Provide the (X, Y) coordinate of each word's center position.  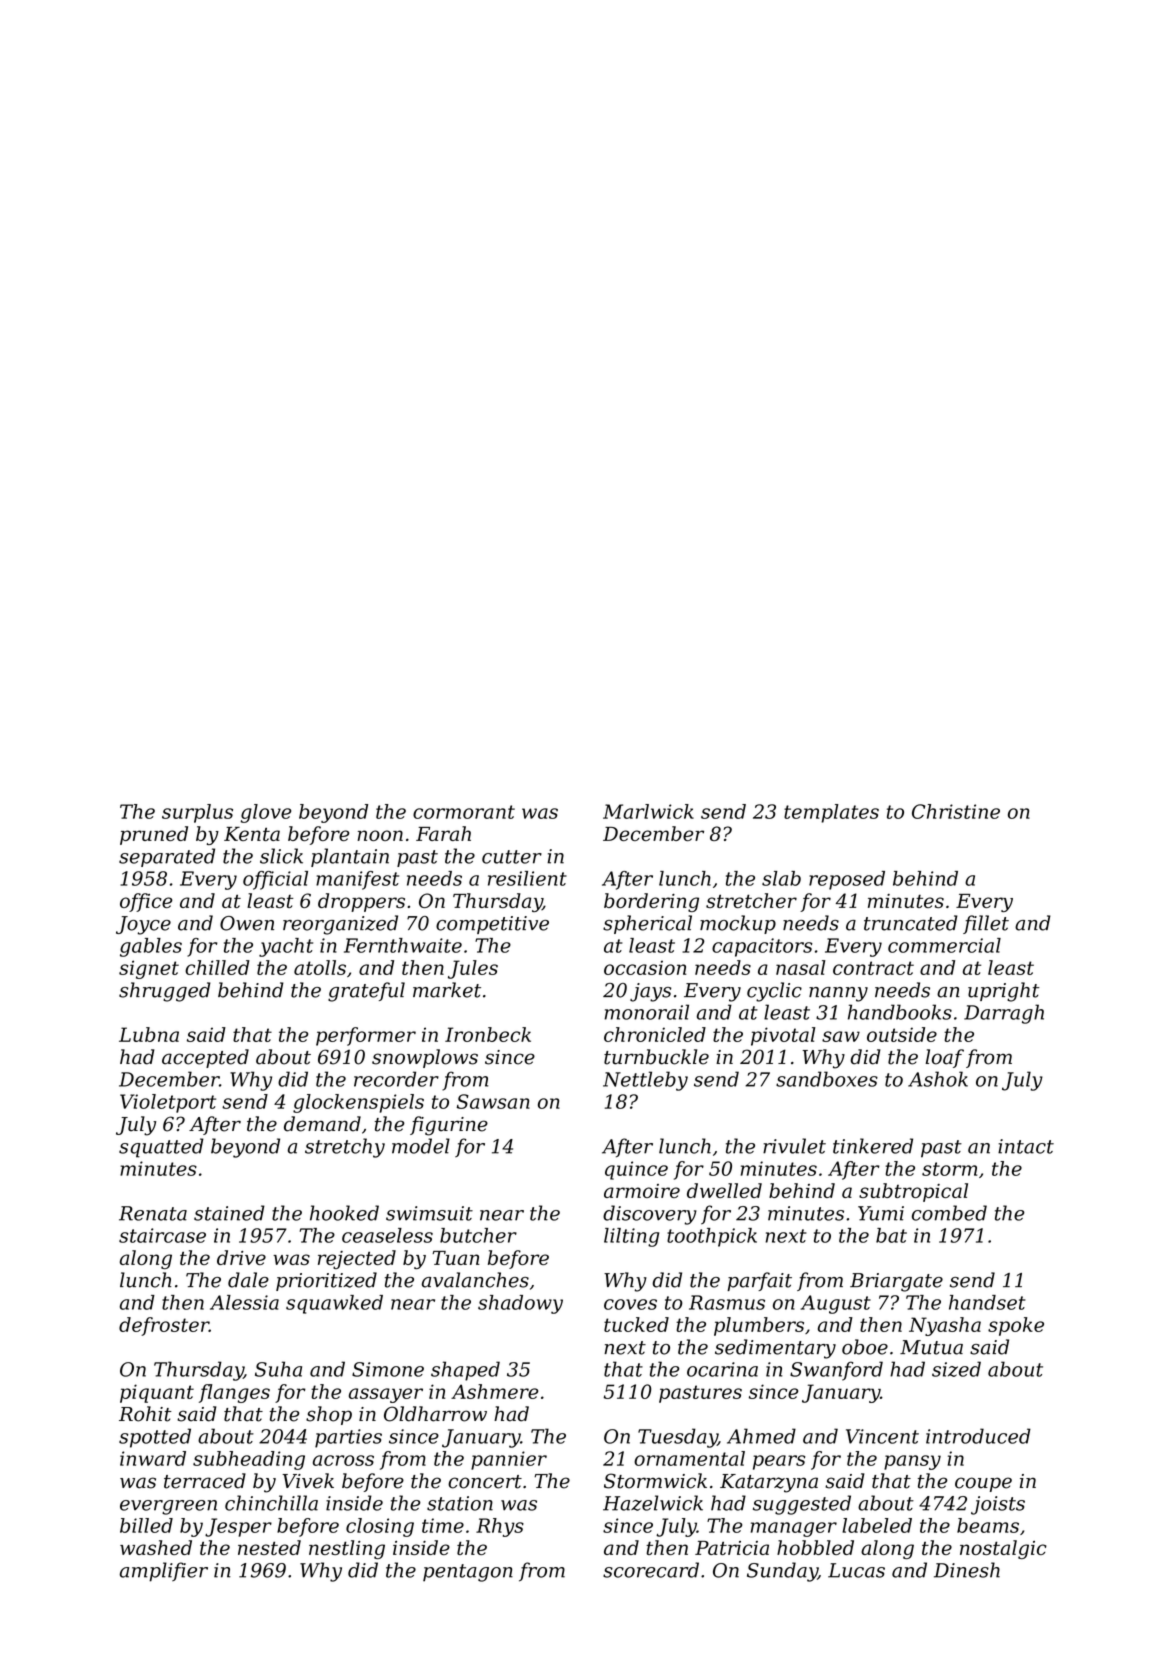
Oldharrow (435, 1414)
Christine (956, 811)
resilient (527, 878)
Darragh (1004, 1014)
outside (902, 1034)
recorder (396, 1079)
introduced (978, 1436)
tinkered (873, 1146)
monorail (646, 1012)
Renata (153, 1213)
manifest (357, 880)
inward (153, 1458)
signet (149, 969)
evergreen (168, 1507)
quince (636, 1170)
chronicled (655, 1034)
